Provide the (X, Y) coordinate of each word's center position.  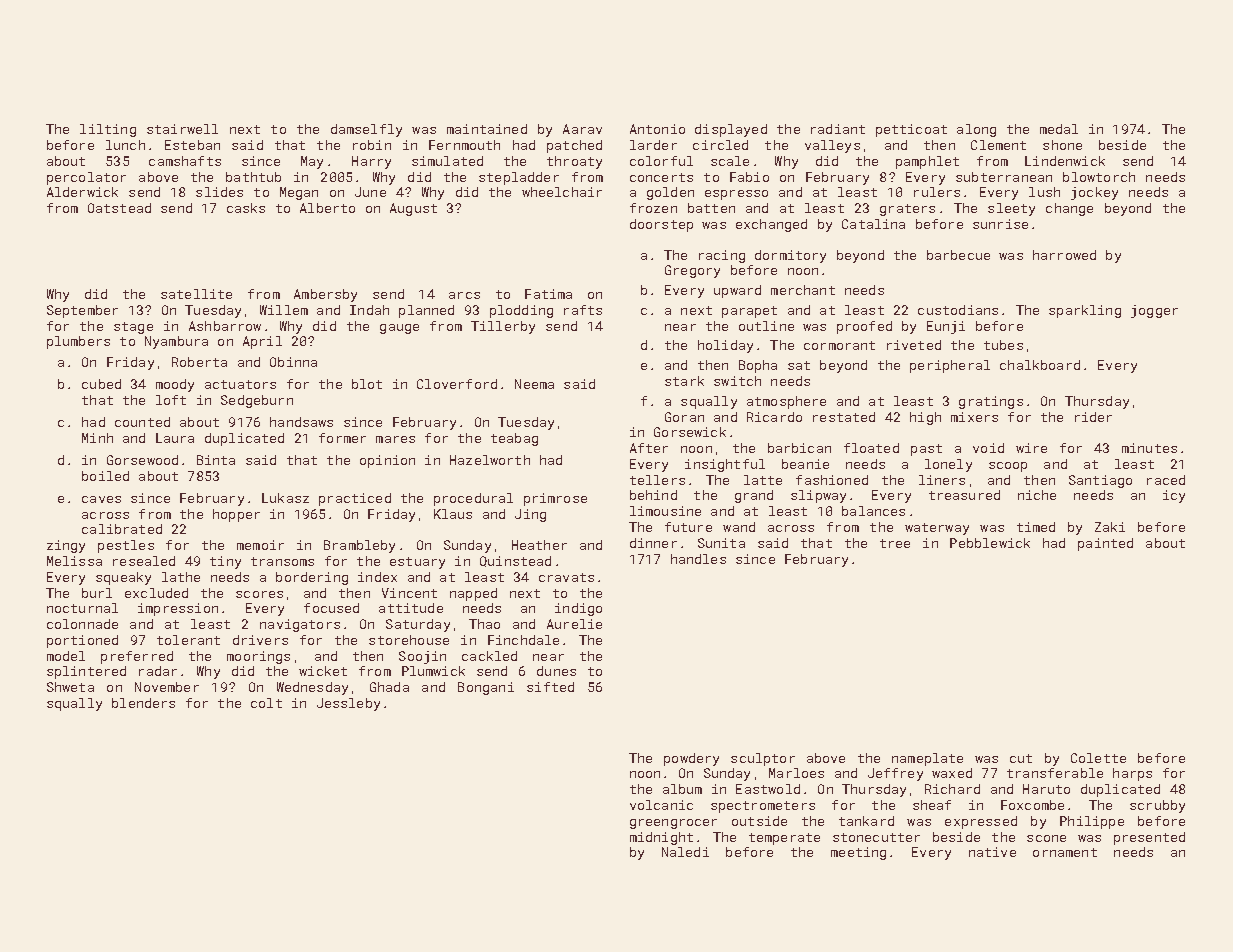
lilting (108, 130)
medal (1059, 129)
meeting (858, 853)
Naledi (685, 852)
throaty (574, 162)
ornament (1065, 852)
